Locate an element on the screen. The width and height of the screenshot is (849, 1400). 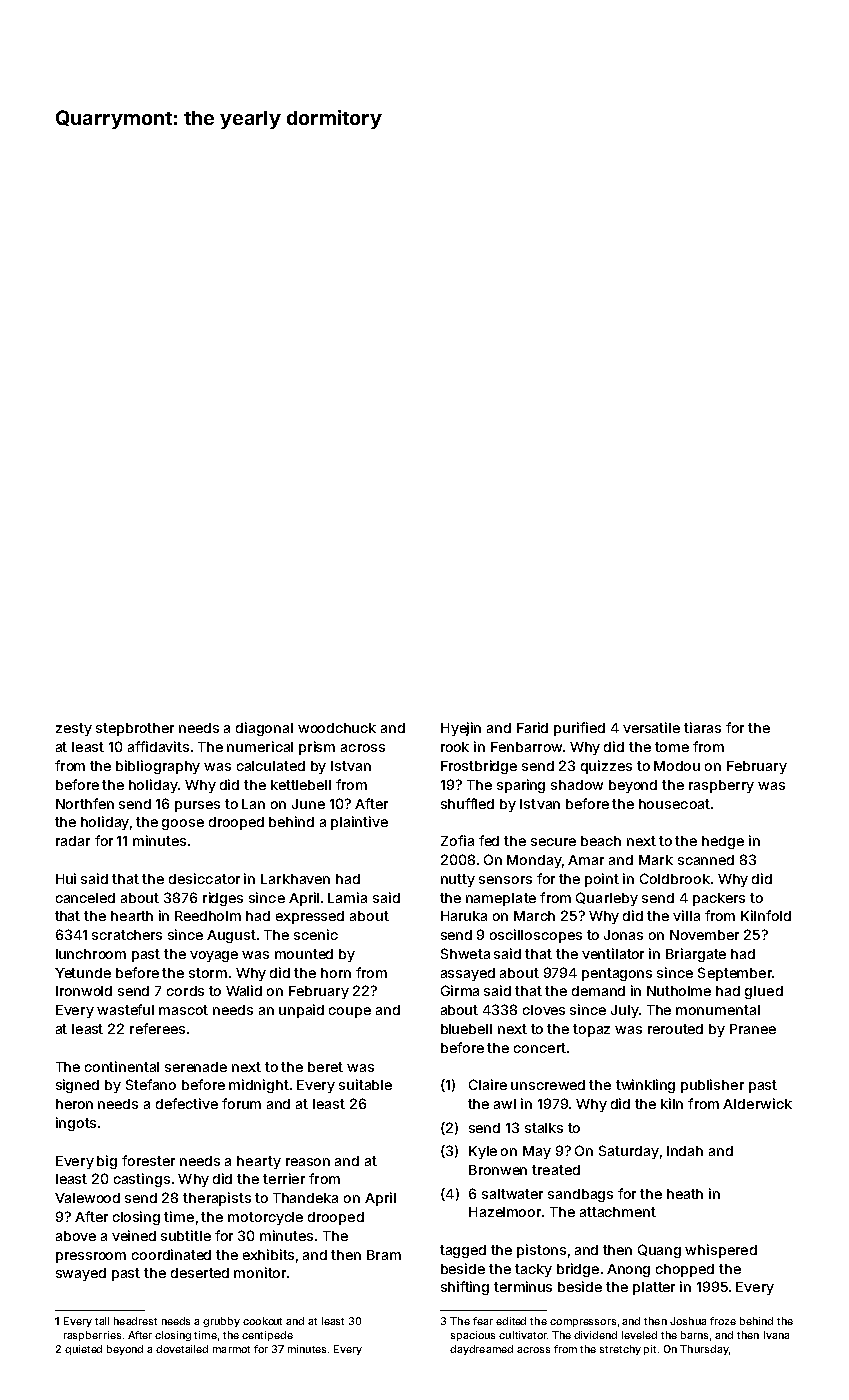
tiaras is located at coordinates (702, 727).
